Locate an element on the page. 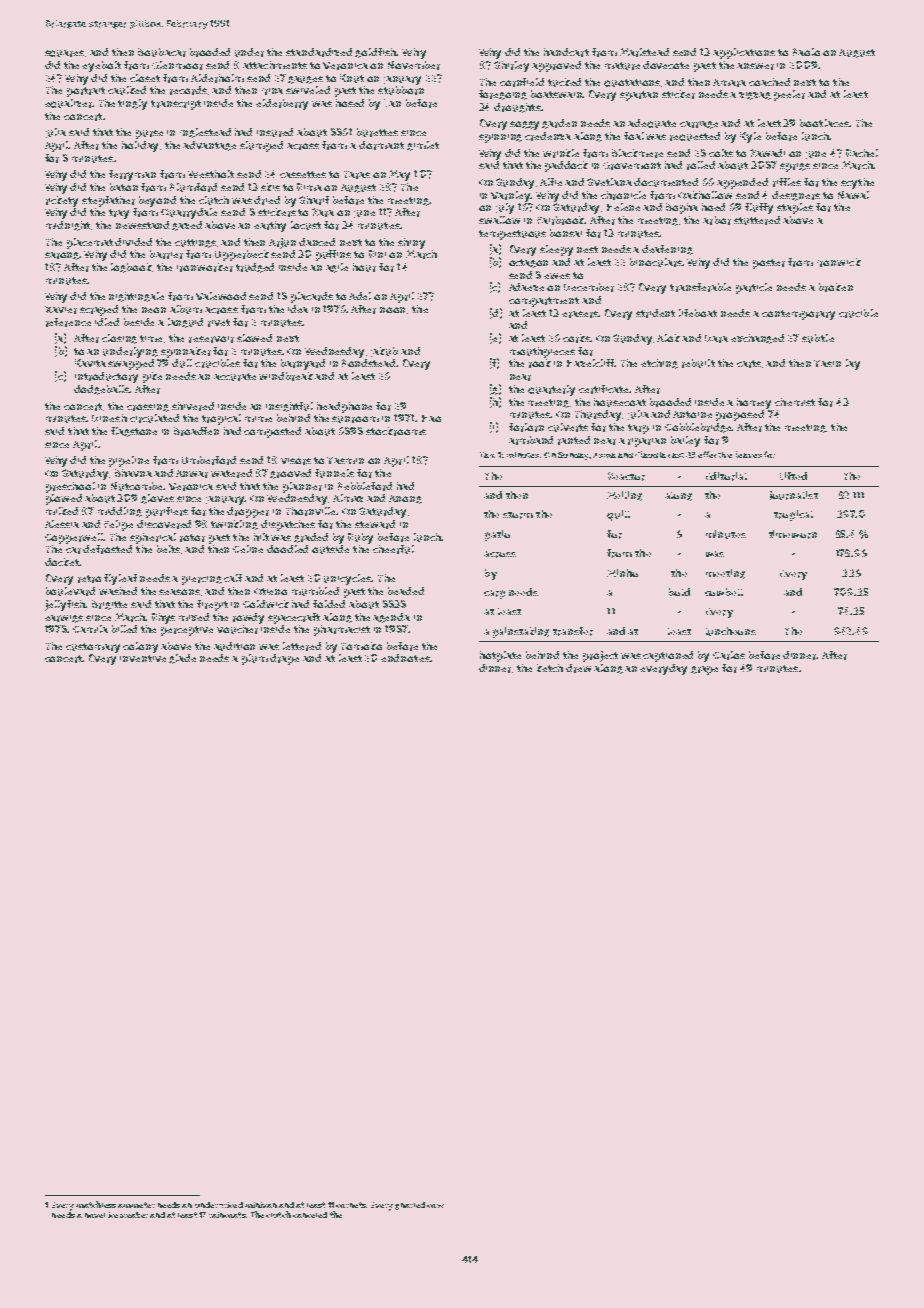 This image has width=924, height=1308. matchless is located at coordinates (96, 1204).
